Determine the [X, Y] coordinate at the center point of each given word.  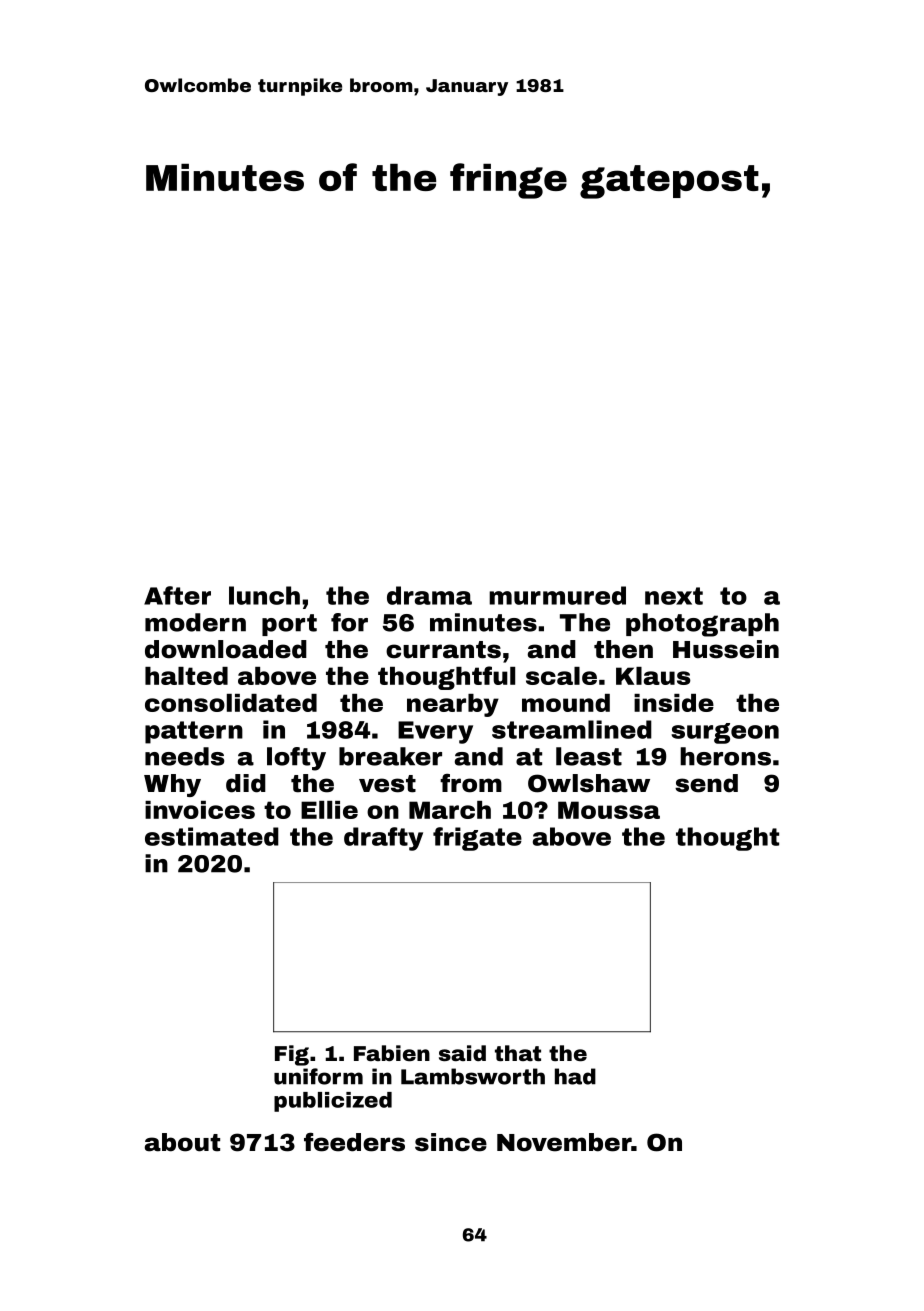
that [518, 1053]
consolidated [231, 703]
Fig [292, 1055]
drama [429, 595]
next [674, 596]
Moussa [609, 810]
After [177, 595]
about [182, 1142]
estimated [212, 836]
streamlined [572, 729]
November [564, 1142]
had [575, 1076]
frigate [477, 839]
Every [435, 732]
